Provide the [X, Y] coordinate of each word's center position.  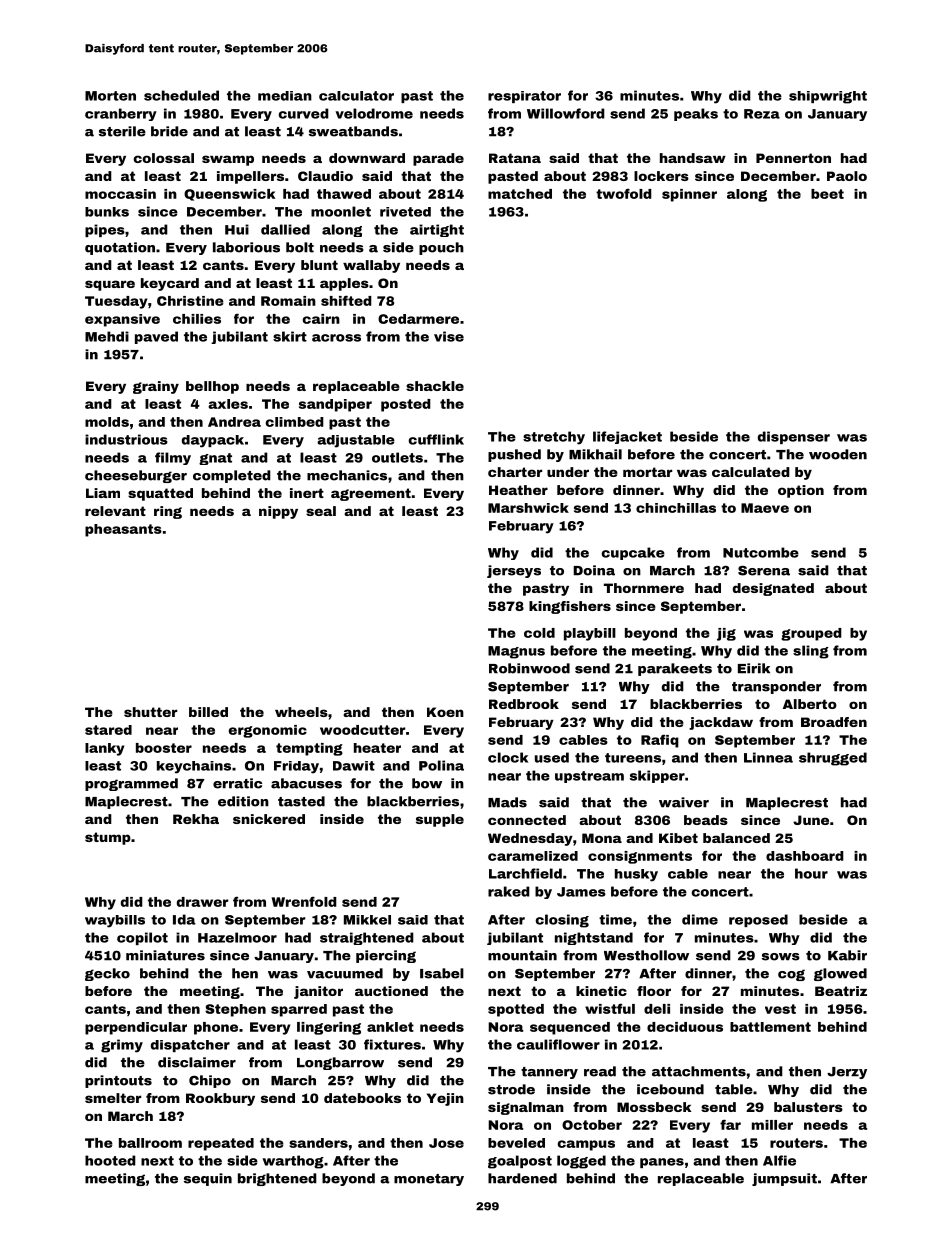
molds [107, 422]
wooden [838, 454]
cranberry [121, 114]
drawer [202, 902]
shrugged [833, 759]
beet [827, 194]
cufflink [436, 439]
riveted [405, 212]
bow [427, 783]
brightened [277, 1179]
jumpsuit [784, 1179]
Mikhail [595, 454]
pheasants [123, 530]
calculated [751, 472]
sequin [208, 1179]
